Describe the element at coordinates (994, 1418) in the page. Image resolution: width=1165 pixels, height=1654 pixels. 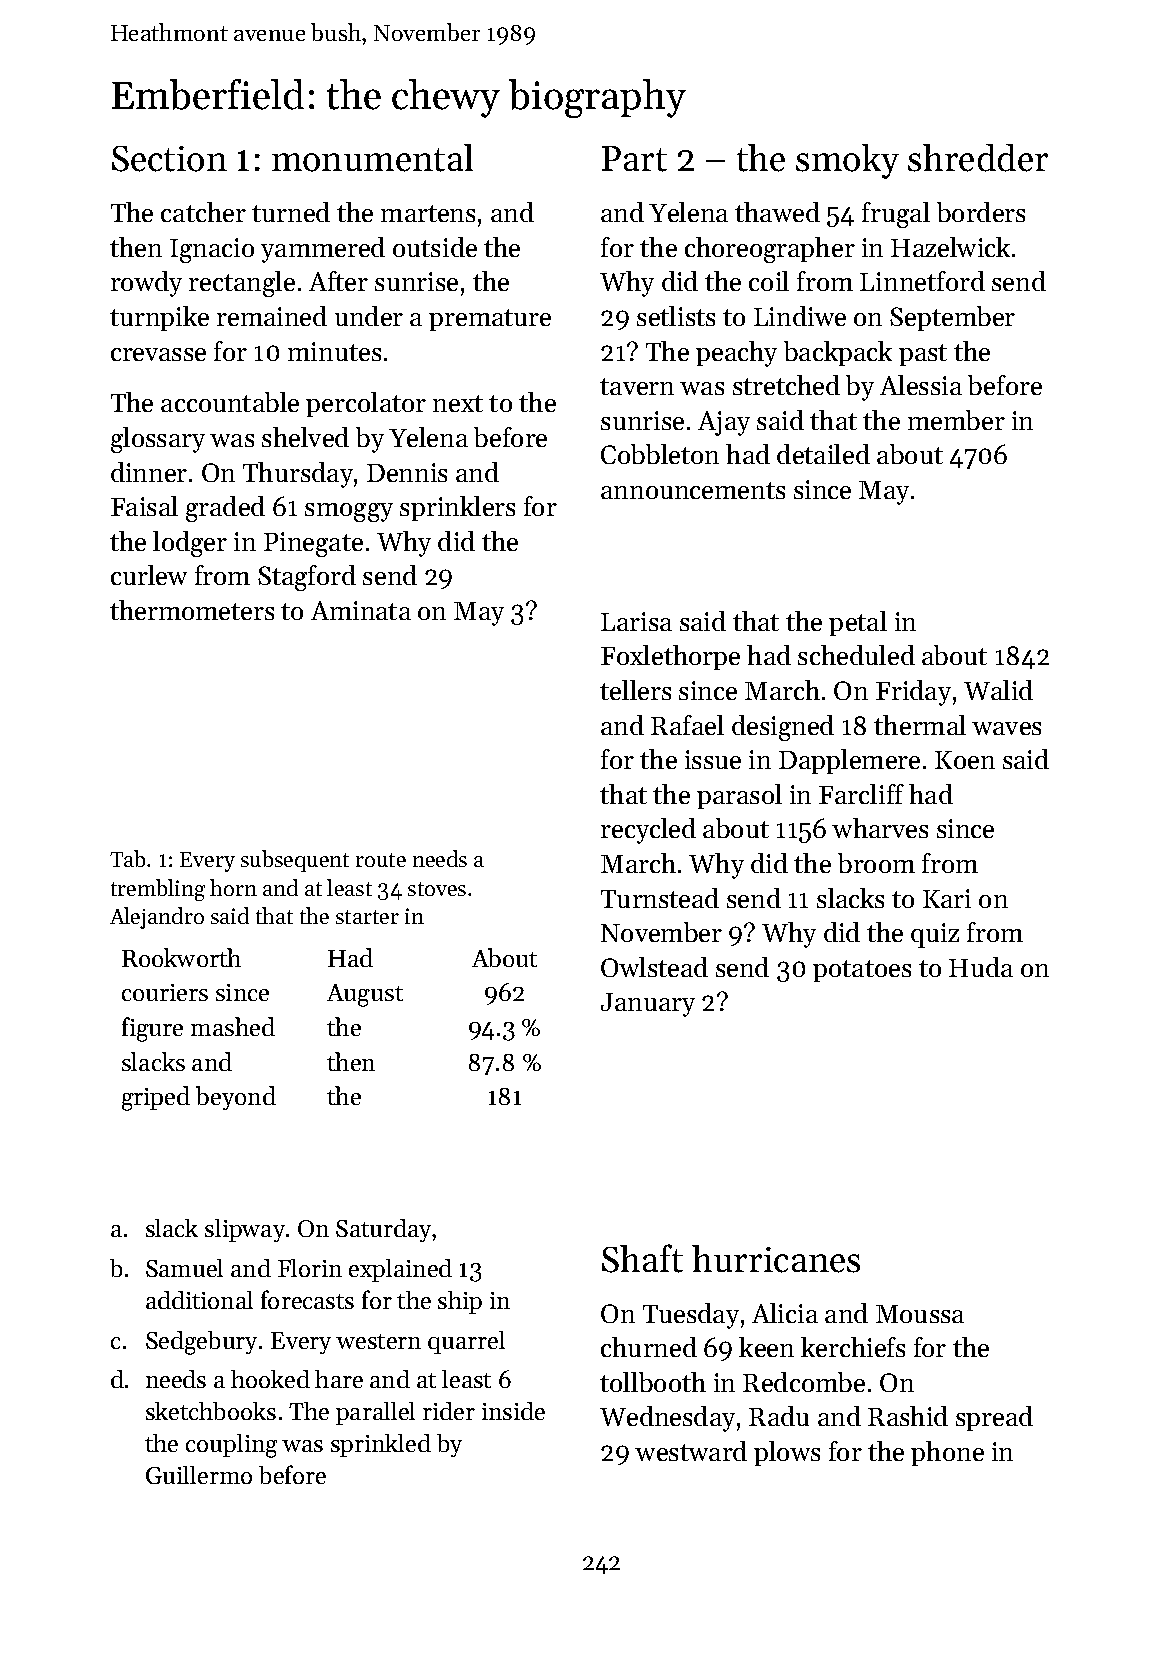
I see `spread` at that location.
